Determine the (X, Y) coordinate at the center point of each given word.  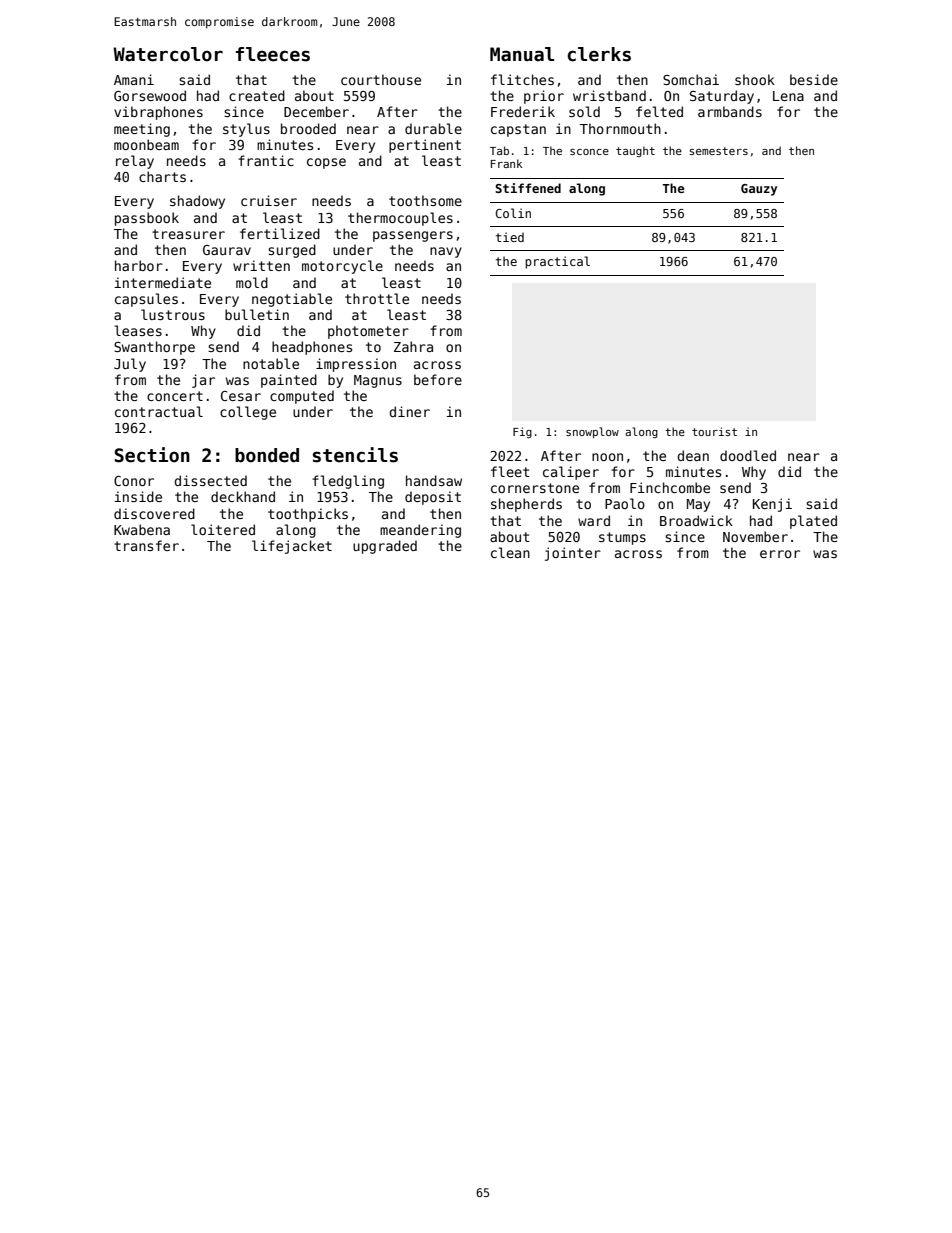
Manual (522, 54)
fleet (510, 471)
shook (755, 79)
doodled (748, 455)
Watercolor (168, 54)
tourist (714, 431)
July (130, 365)
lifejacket (292, 547)
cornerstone (535, 488)
